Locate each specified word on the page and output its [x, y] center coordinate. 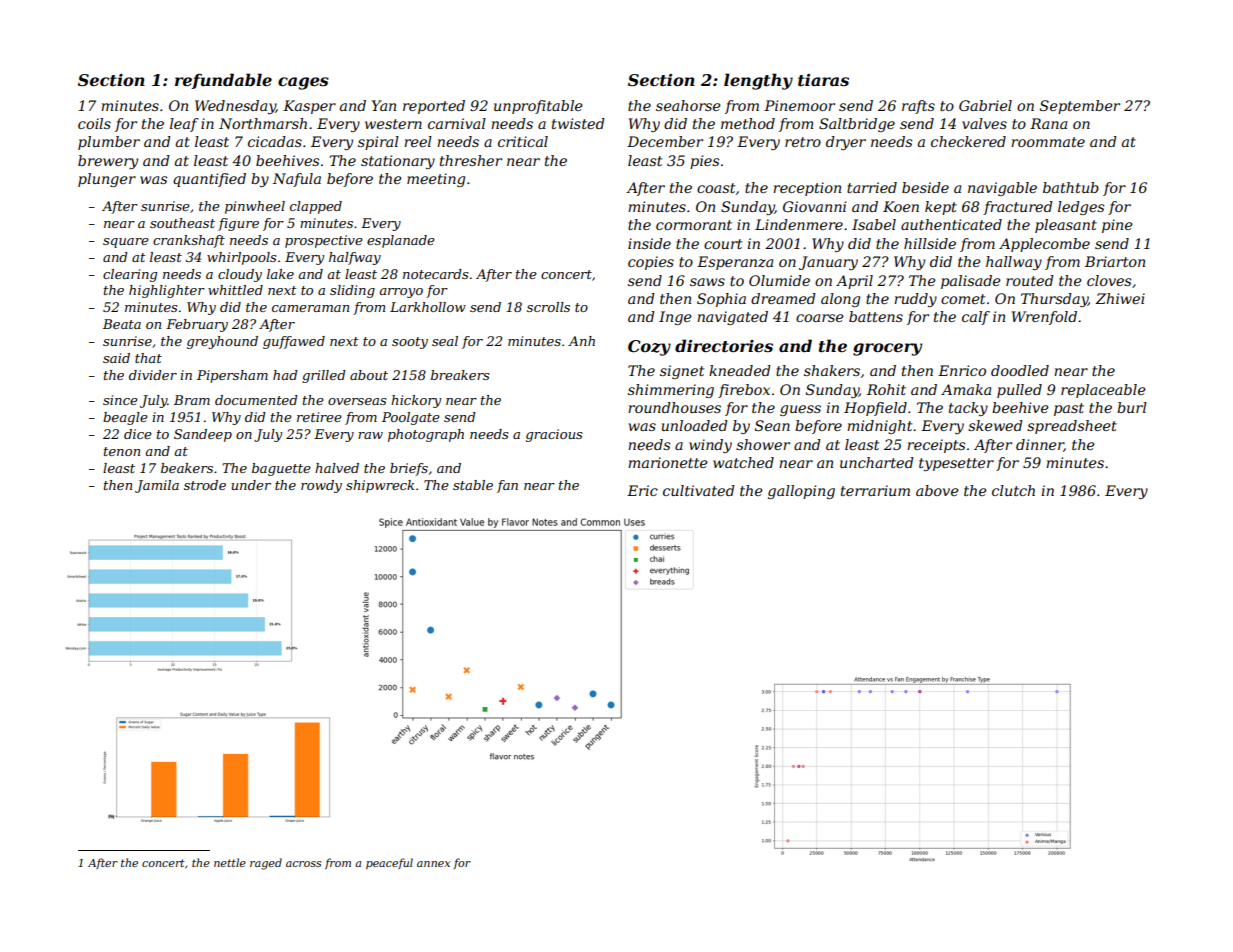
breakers [460, 375]
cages [303, 83]
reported [434, 107]
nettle [230, 862]
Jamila [157, 486]
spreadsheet [1072, 427]
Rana [1048, 123]
